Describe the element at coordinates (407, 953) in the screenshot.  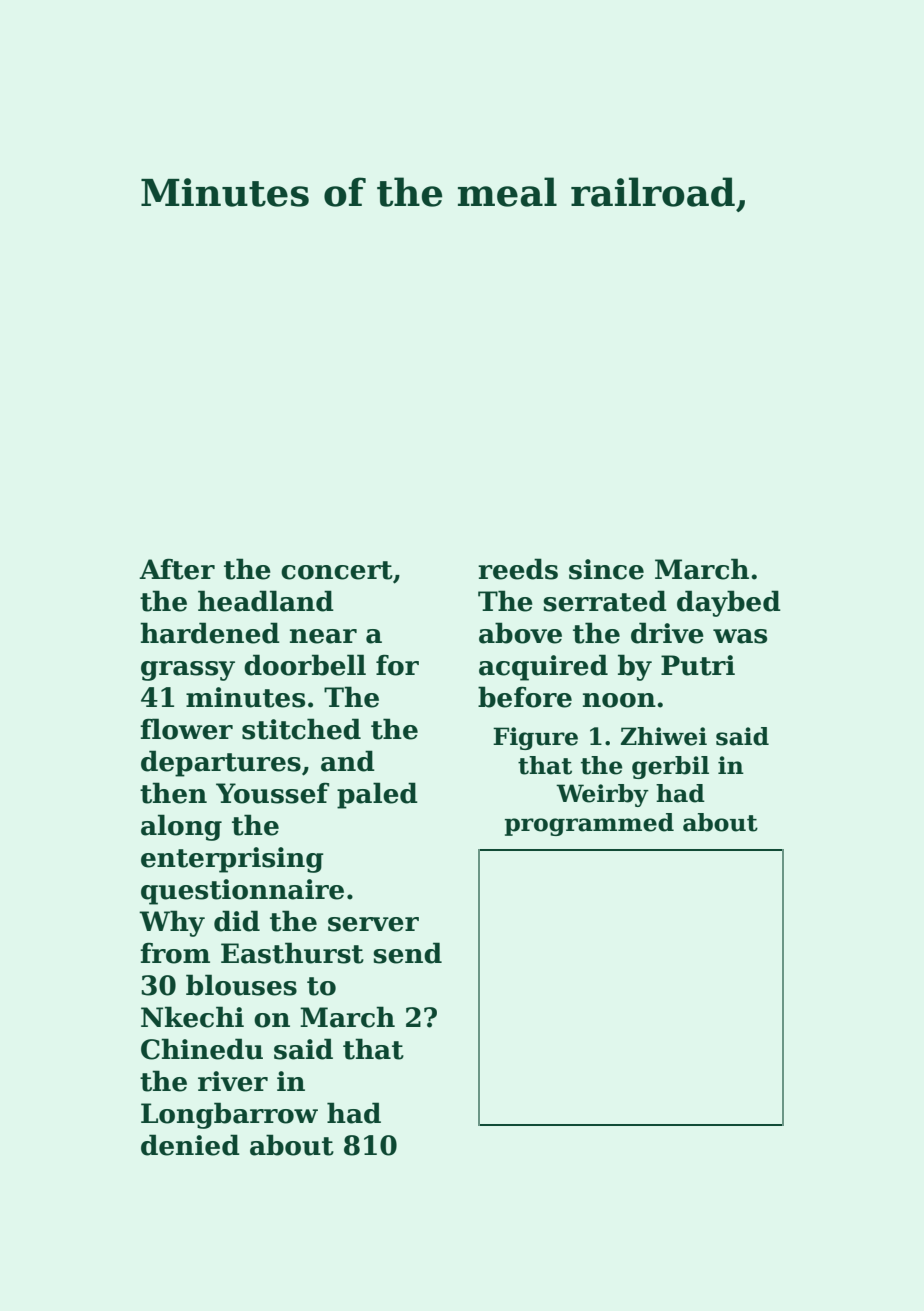
I see `send` at that location.
